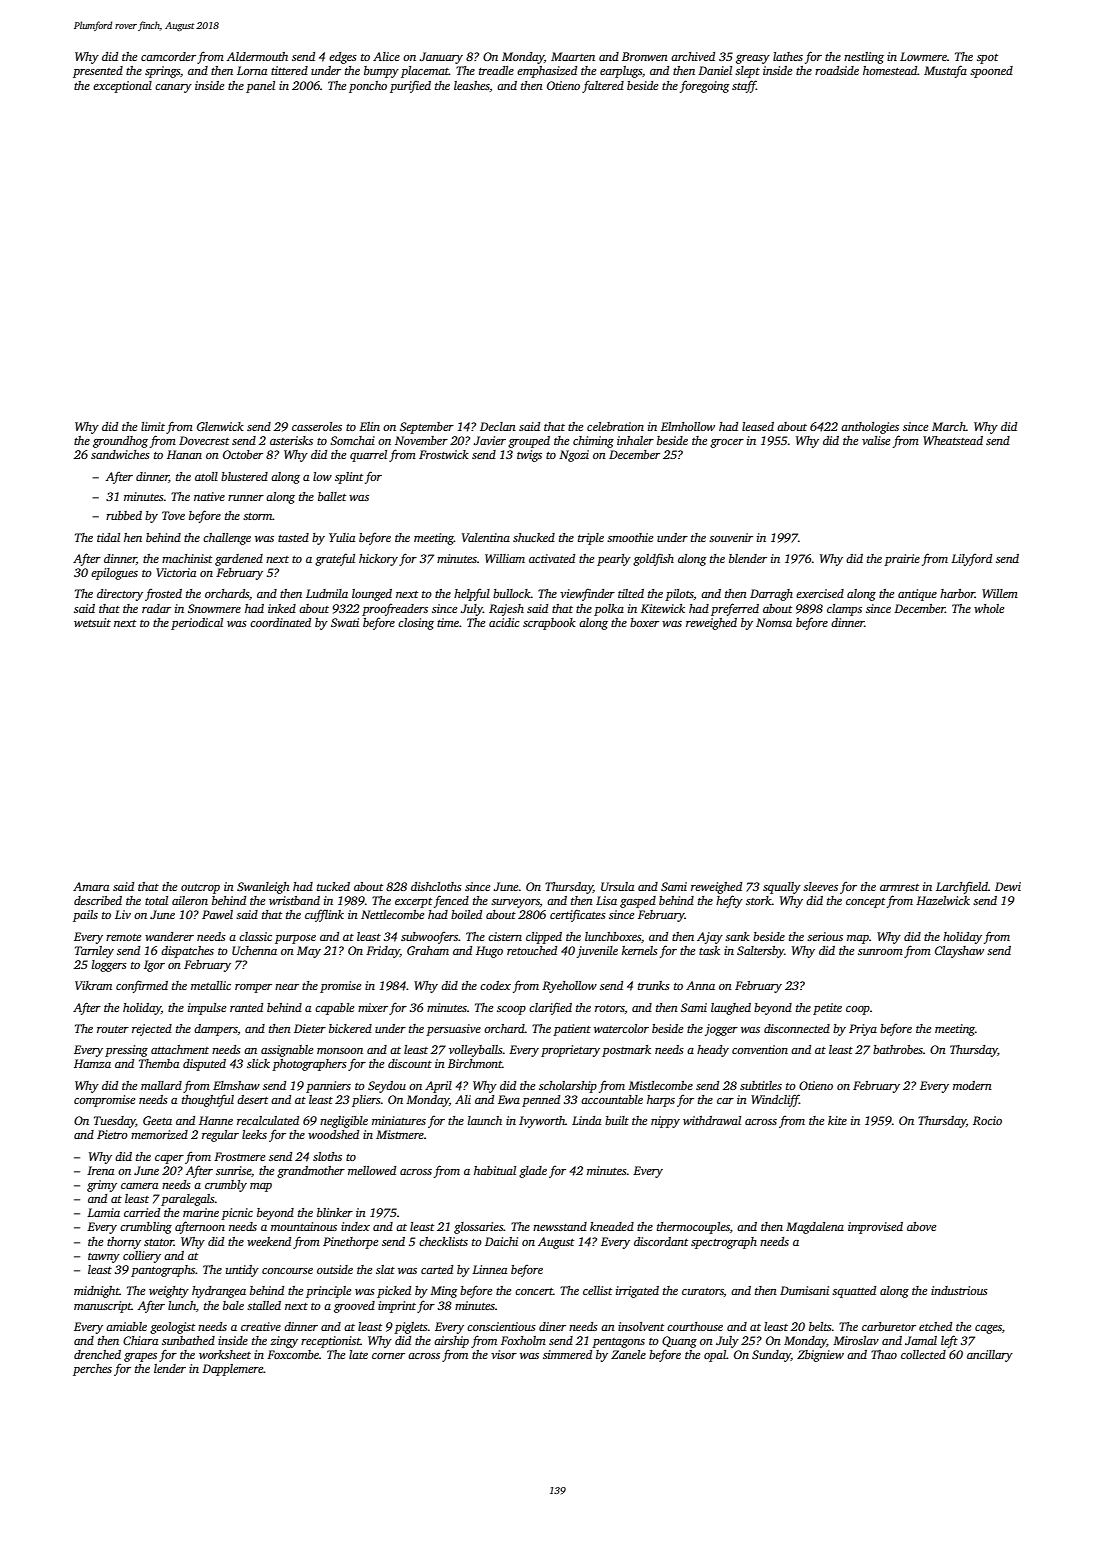 This image has height=1552, width=1098. Describe the element at coordinates (427, 428) in the image. I see `September` at that location.
